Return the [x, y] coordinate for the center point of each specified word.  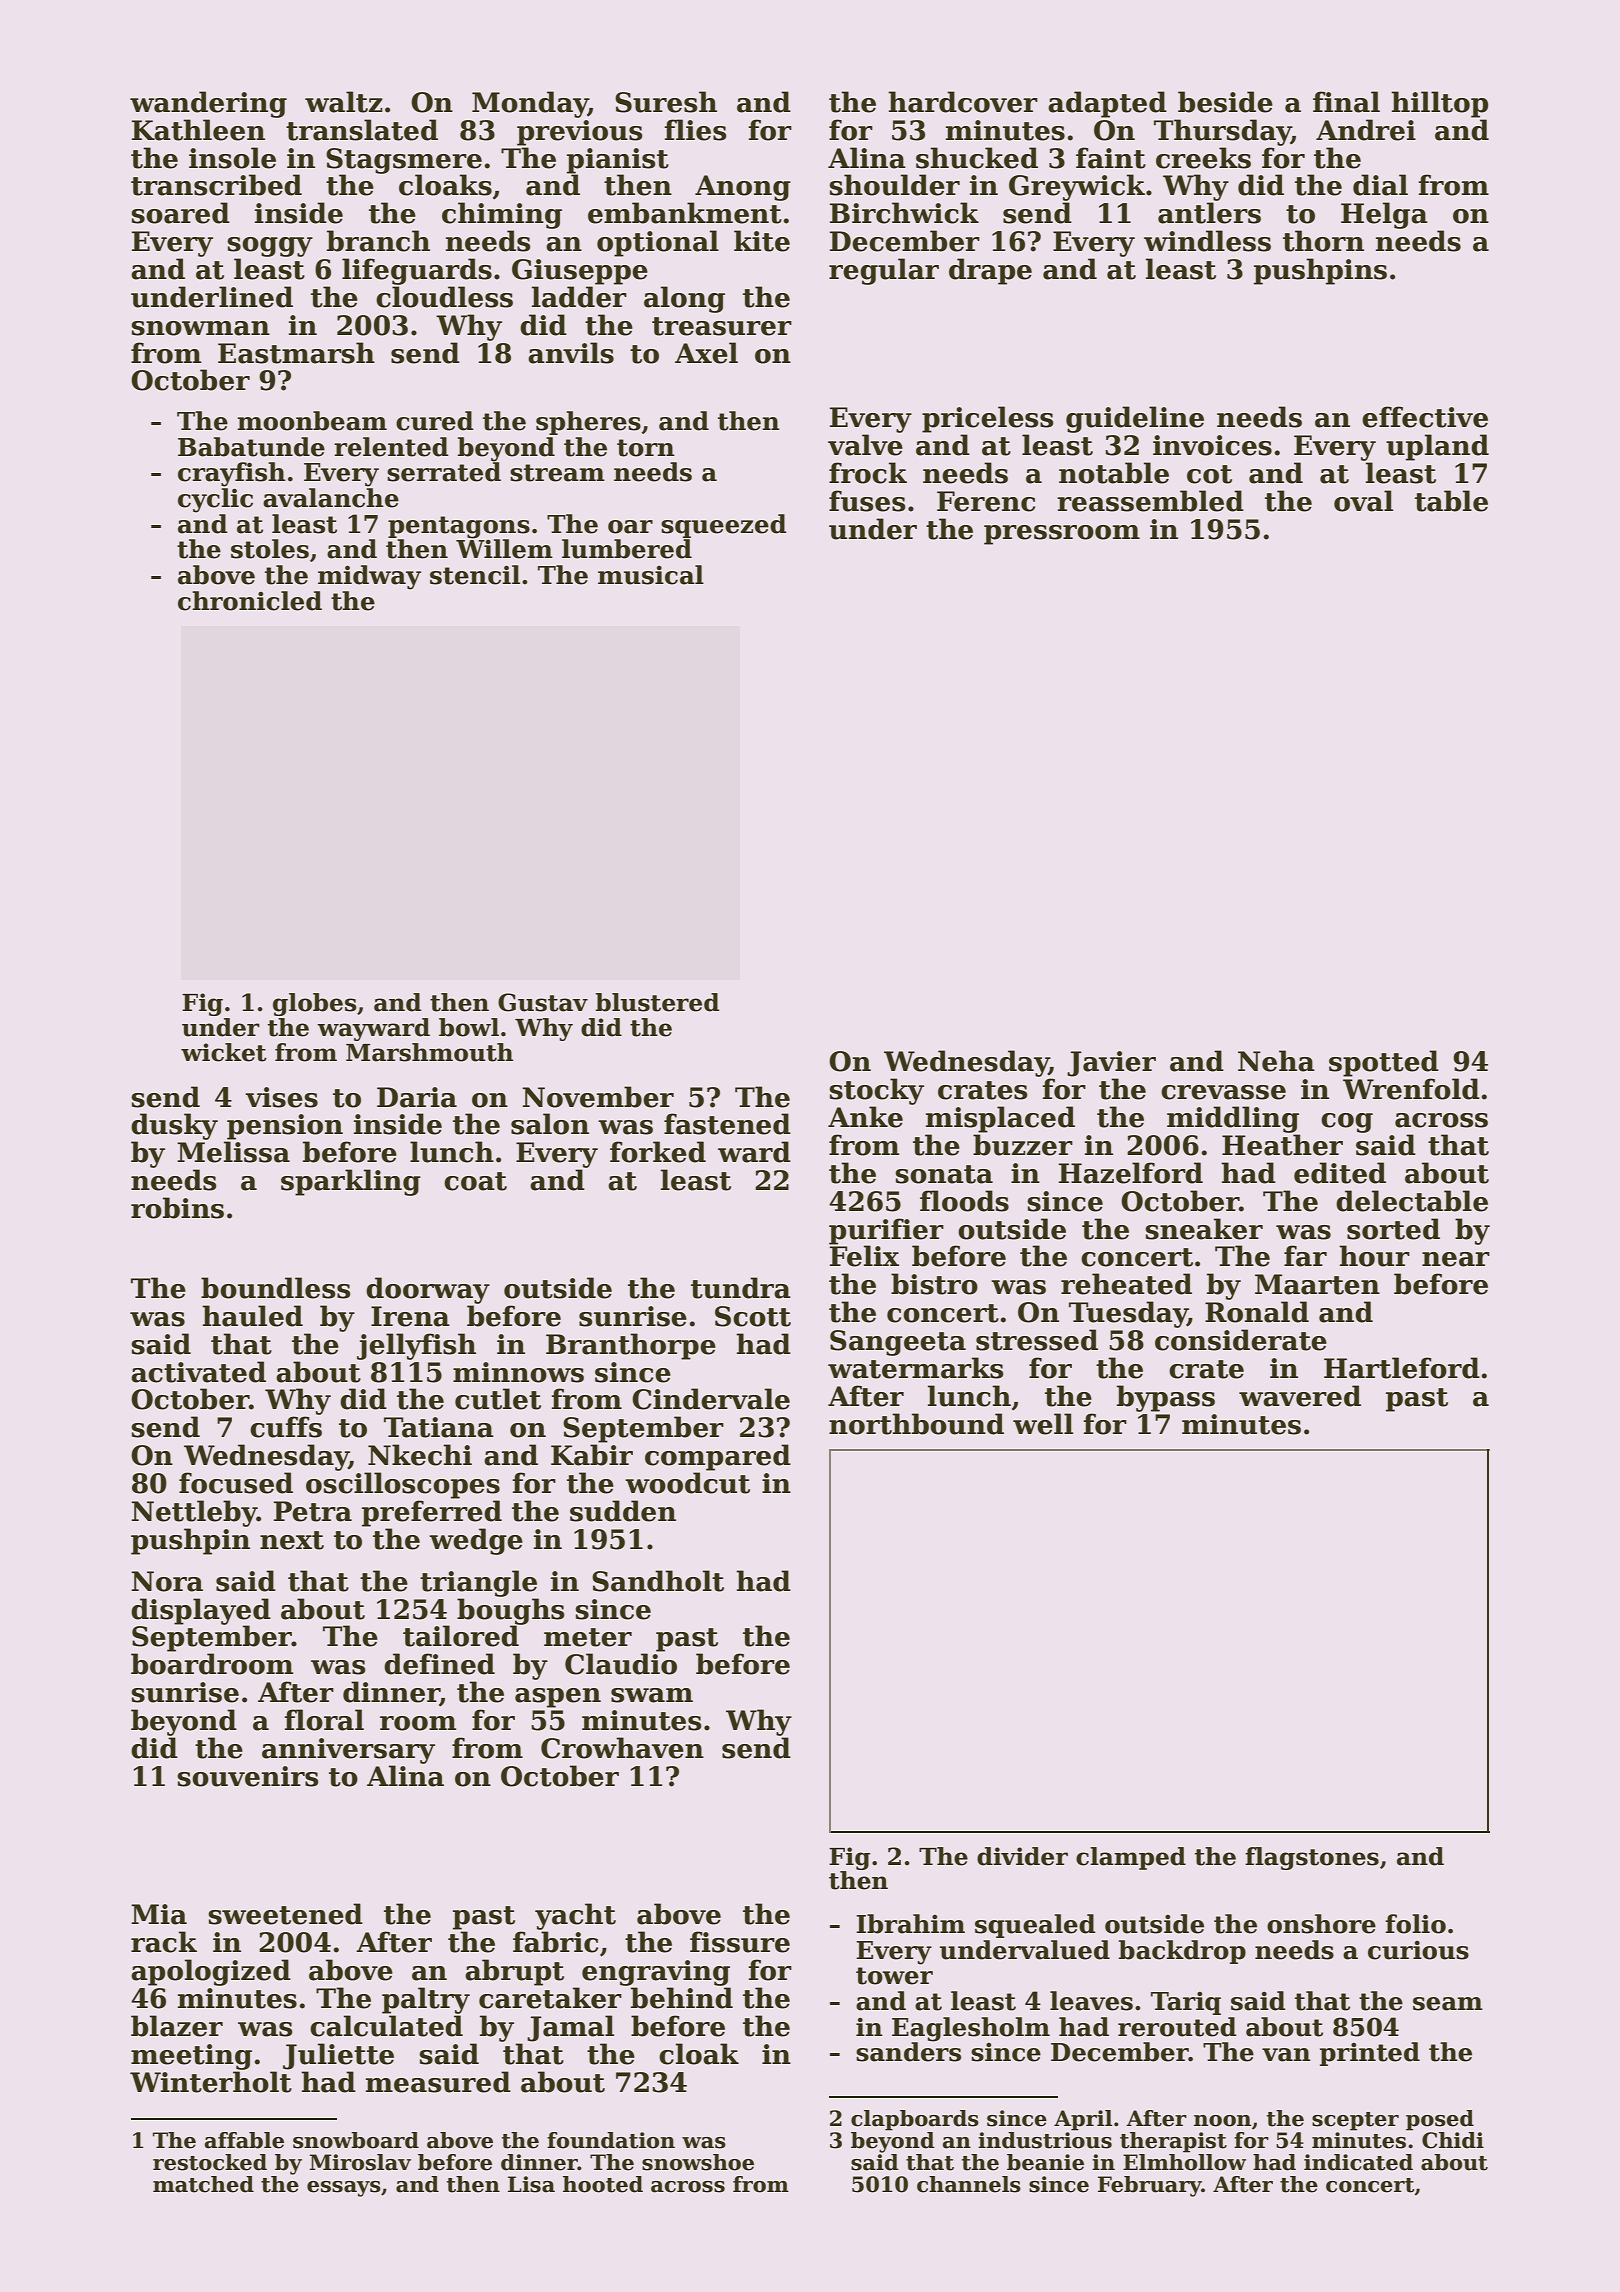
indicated [1358, 2162]
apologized [211, 1972]
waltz [344, 102]
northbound [916, 1424]
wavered [1300, 1396]
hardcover [963, 102]
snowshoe [698, 2162]
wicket [224, 1052]
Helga [1384, 215]
